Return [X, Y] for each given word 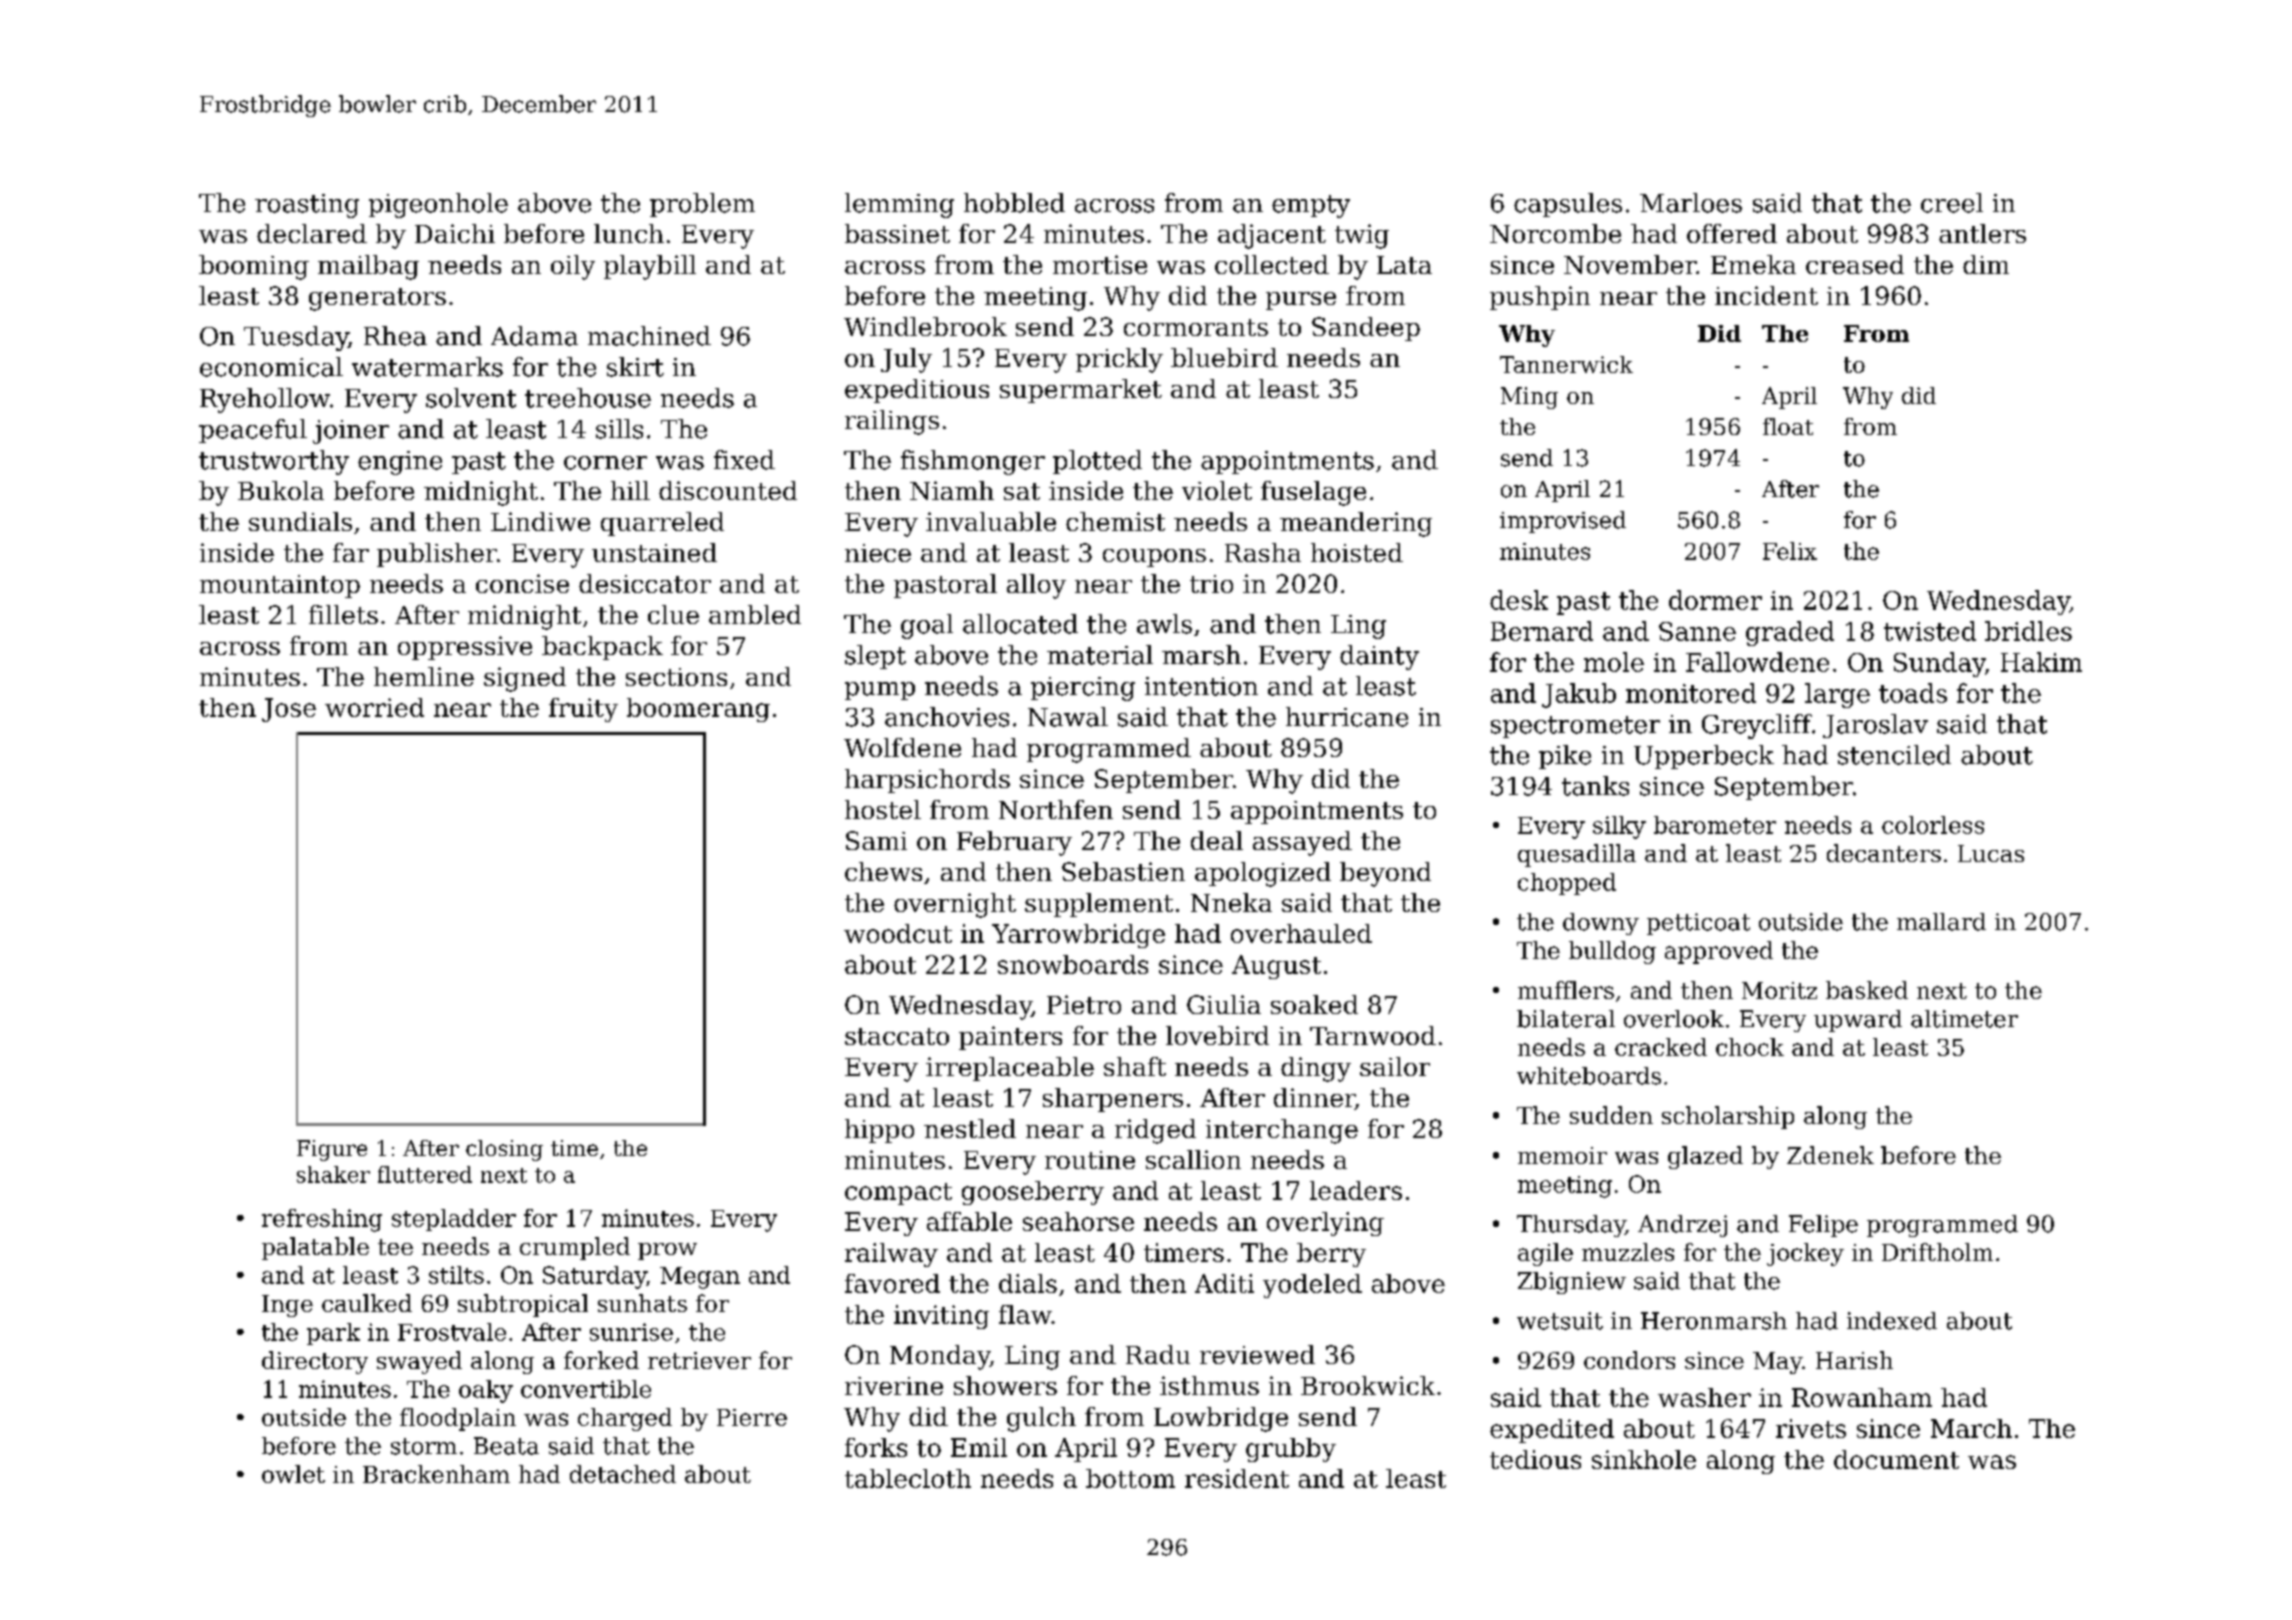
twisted [1930, 631]
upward [1858, 1021]
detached [623, 1474]
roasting [307, 206]
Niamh [952, 490]
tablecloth [908, 1478]
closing [504, 1150]
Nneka [1231, 902]
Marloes [1691, 203]
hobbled [1014, 203]
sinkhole [1644, 1459]
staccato [897, 1036]
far [351, 552]
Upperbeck [1704, 757]
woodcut [898, 933]
